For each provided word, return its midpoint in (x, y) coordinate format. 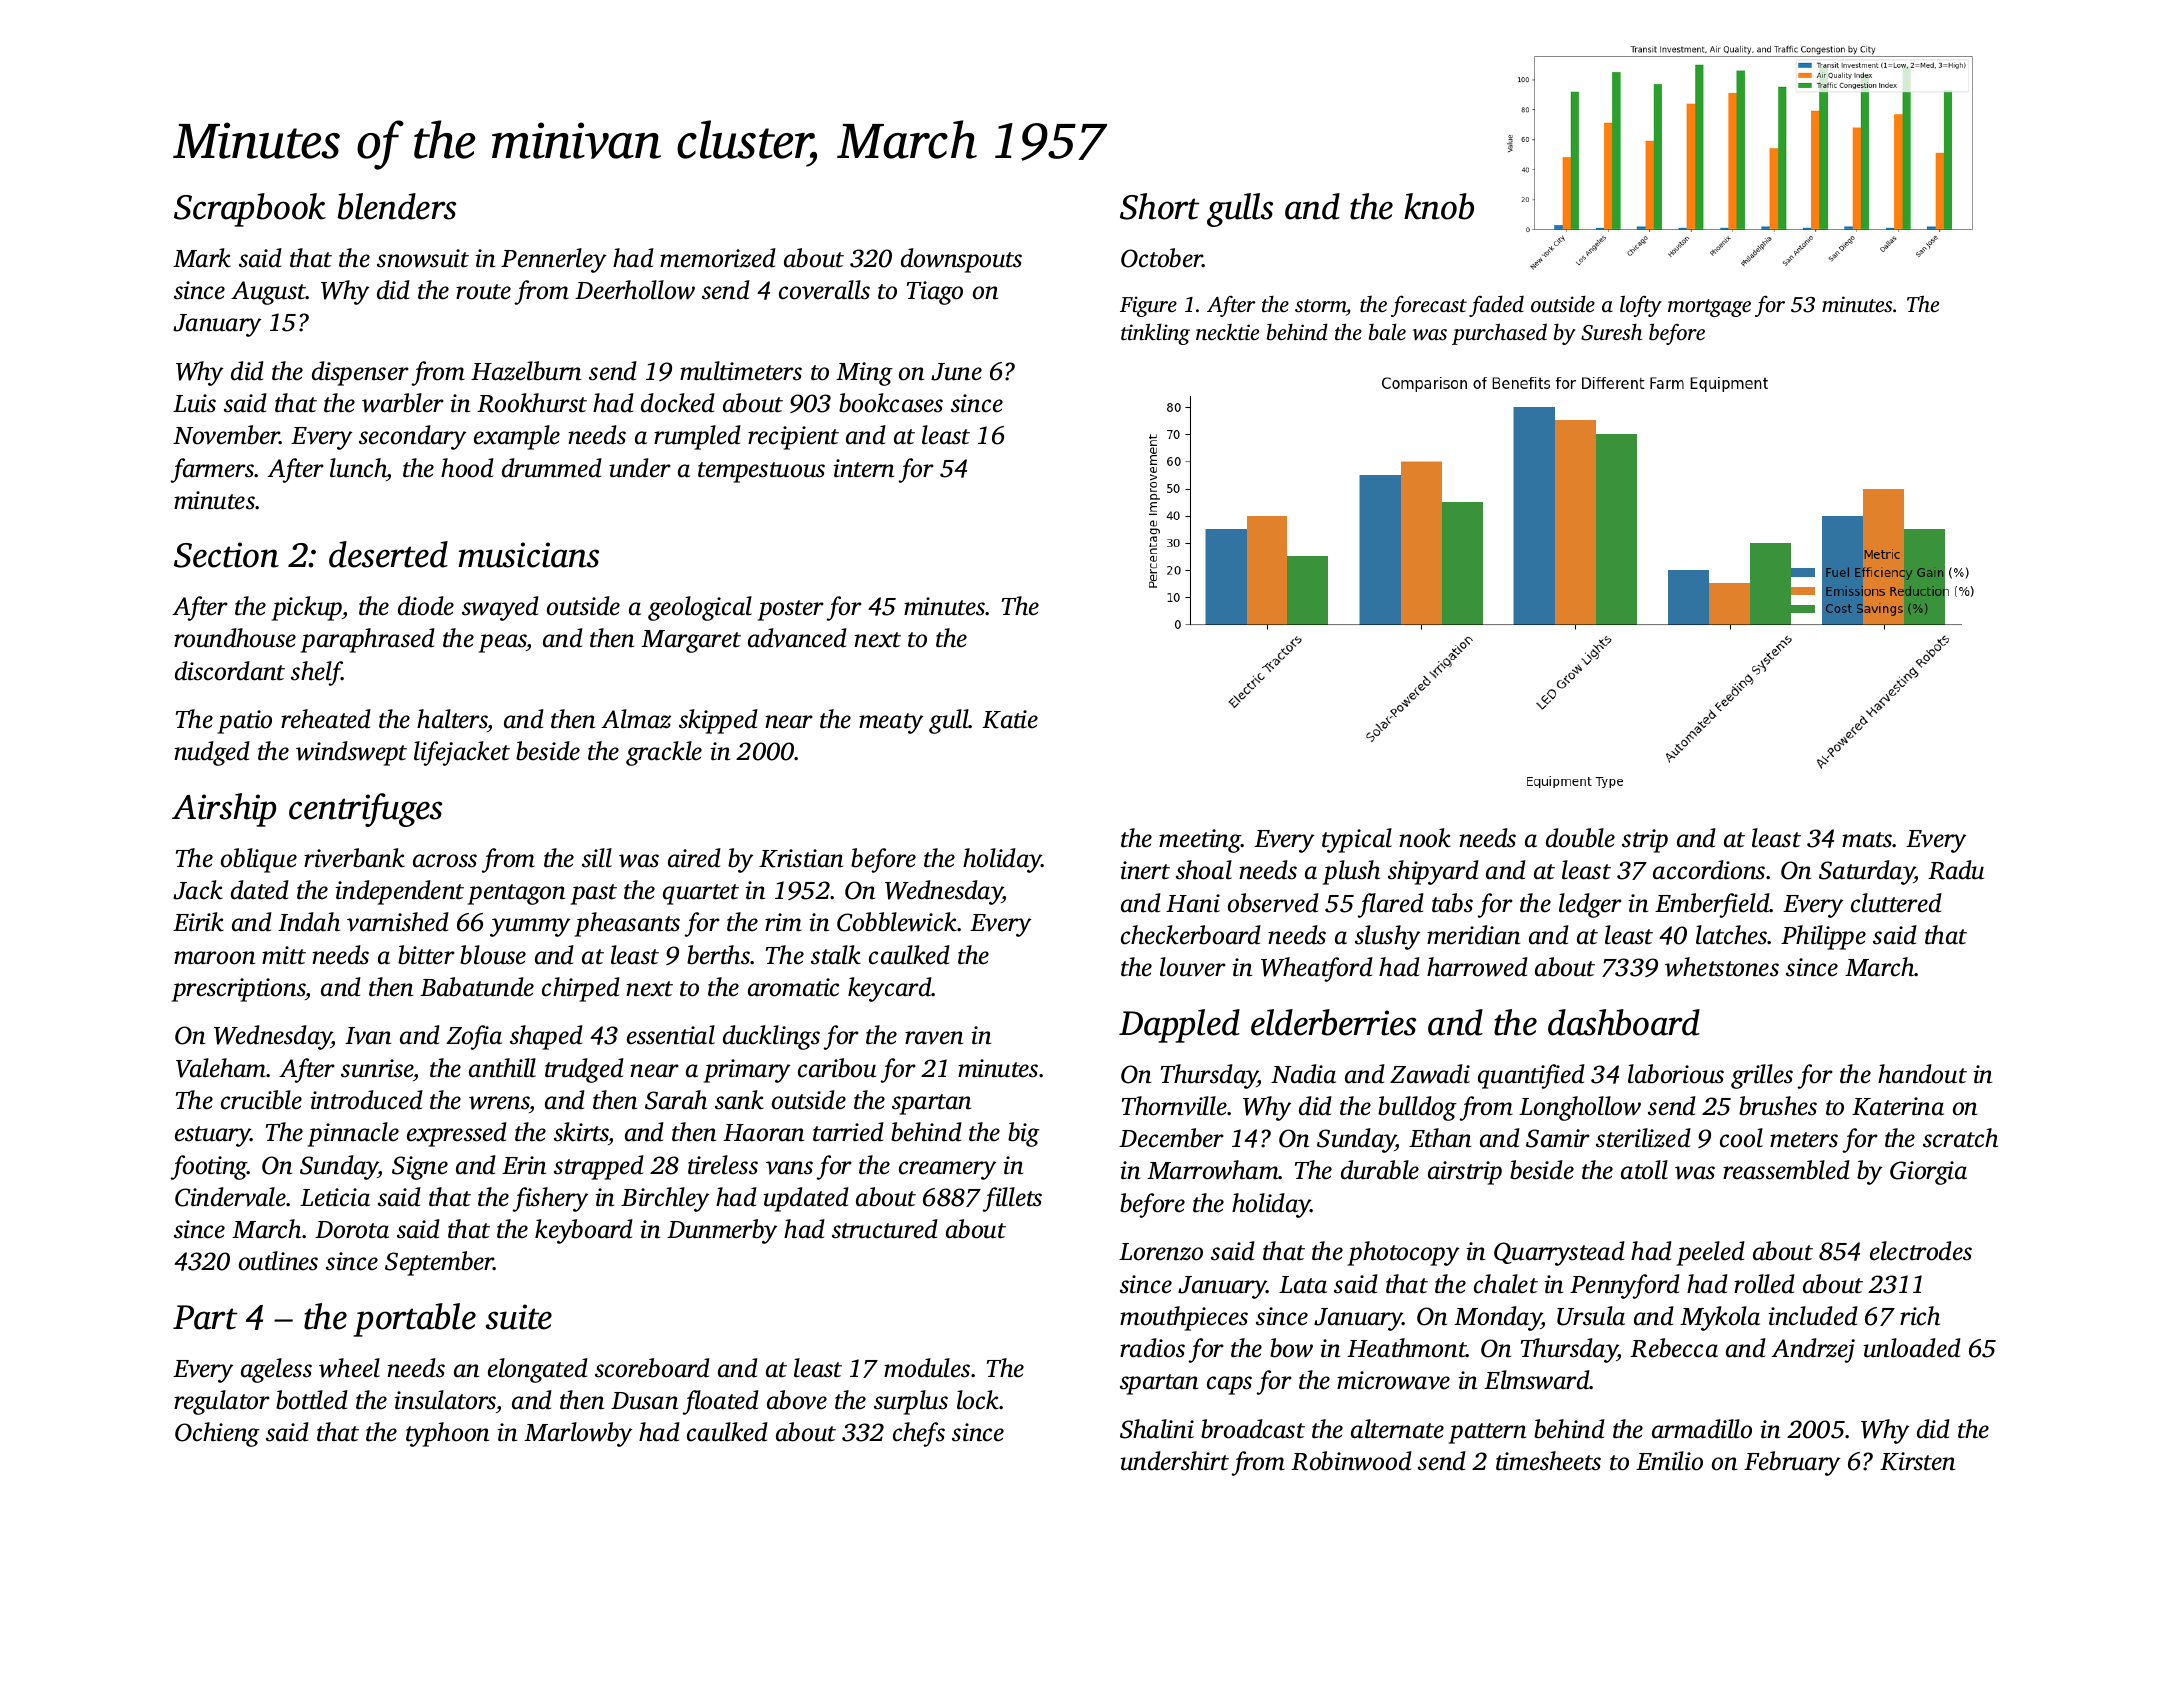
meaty (891, 723)
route (483, 292)
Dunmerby (722, 1231)
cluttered (1896, 903)
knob (1439, 206)
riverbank (354, 858)
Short (1160, 206)
